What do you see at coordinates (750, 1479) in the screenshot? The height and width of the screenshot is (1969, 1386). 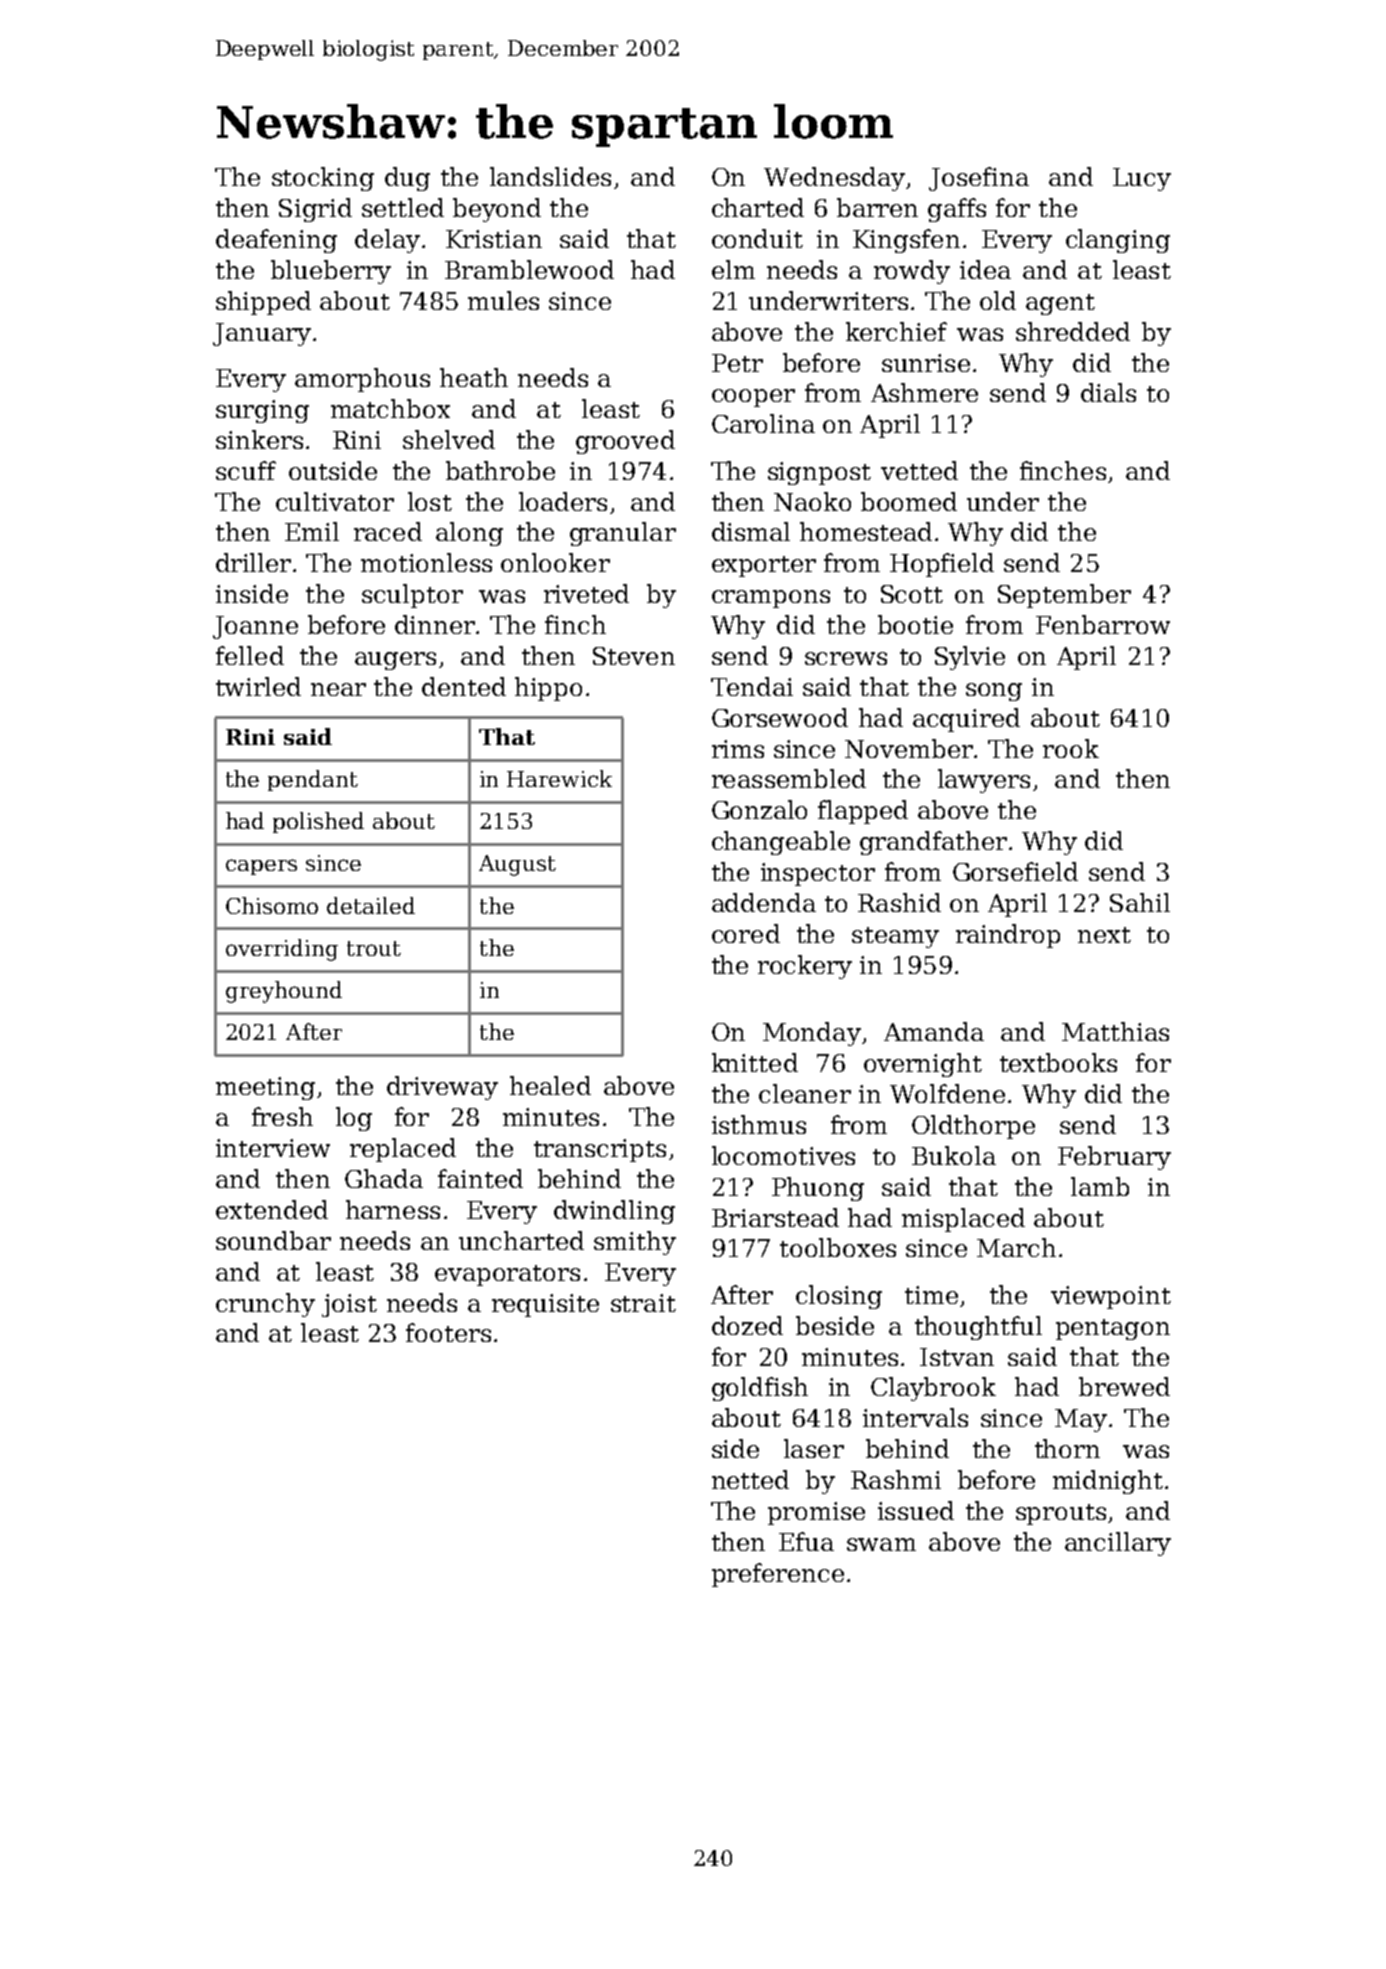 I see `netted` at bounding box center [750, 1479].
